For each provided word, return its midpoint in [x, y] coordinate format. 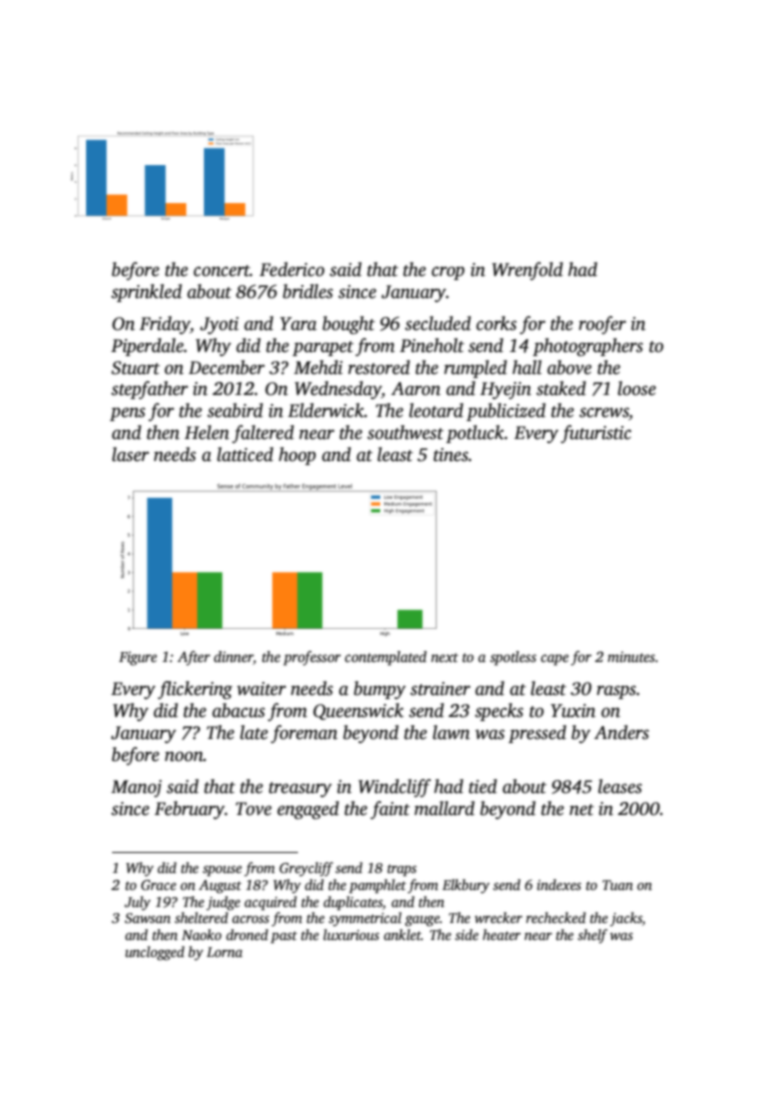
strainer [440, 689]
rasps [616, 692]
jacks [626, 919]
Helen [206, 432]
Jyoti [219, 325]
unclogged [154, 953]
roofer [602, 325]
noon [184, 756]
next [444, 657]
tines [451, 455]
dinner [233, 658]
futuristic [596, 434]
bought [348, 325]
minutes [631, 656]
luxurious [351, 934]
